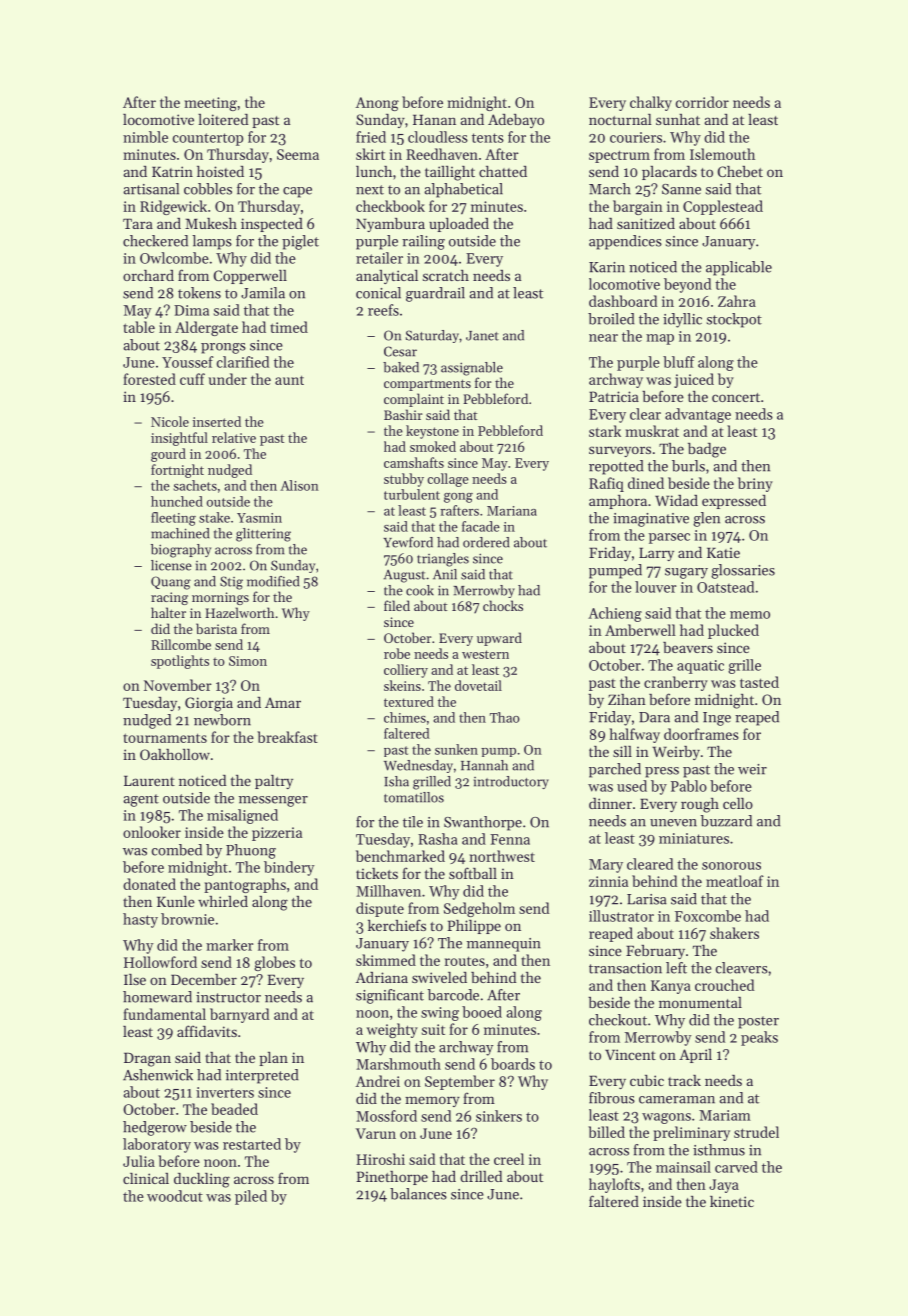 This screenshot has width=908, height=1316. Describe the element at coordinates (702, 102) in the screenshot. I see `corridor` at that location.
